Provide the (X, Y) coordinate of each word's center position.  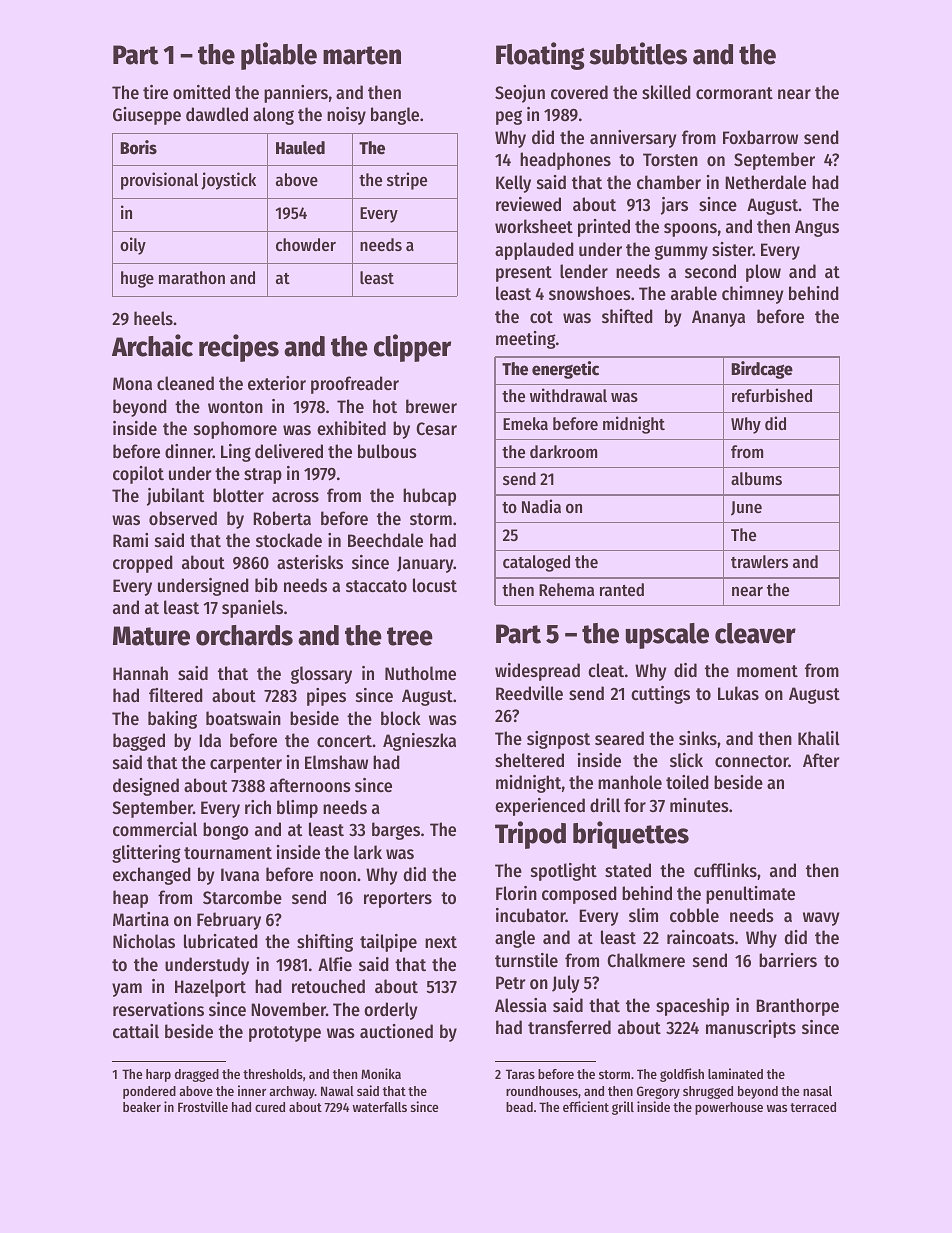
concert (344, 741)
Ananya (718, 318)
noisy (346, 116)
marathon (192, 277)
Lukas (738, 693)
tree (410, 636)
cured (270, 1107)
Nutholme (420, 673)
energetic (565, 370)
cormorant (734, 93)
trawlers (759, 561)
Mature (151, 636)
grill (623, 1108)
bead (519, 1107)
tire (155, 92)
